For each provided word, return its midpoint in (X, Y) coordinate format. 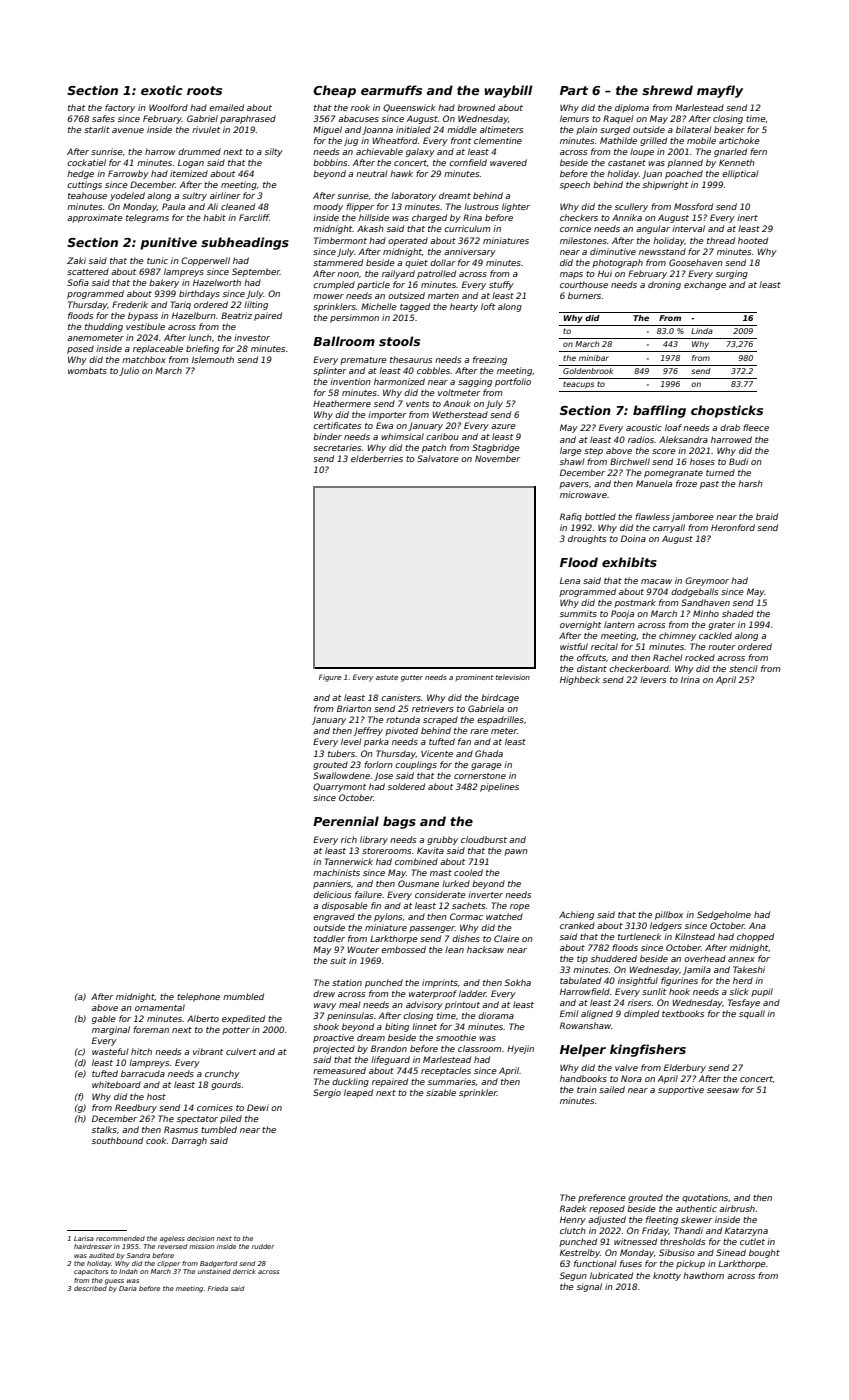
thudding (104, 327)
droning (664, 285)
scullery (631, 207)
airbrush (737, 1208)
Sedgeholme (724, 915)
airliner (225, 195)
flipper (360, 207)
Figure (330, 678)
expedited (243, 1019)
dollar (443, 262)
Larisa (84, 1238)
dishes (466, 938)
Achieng (576, 915)
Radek (573, 1208)
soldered (406, 786)
